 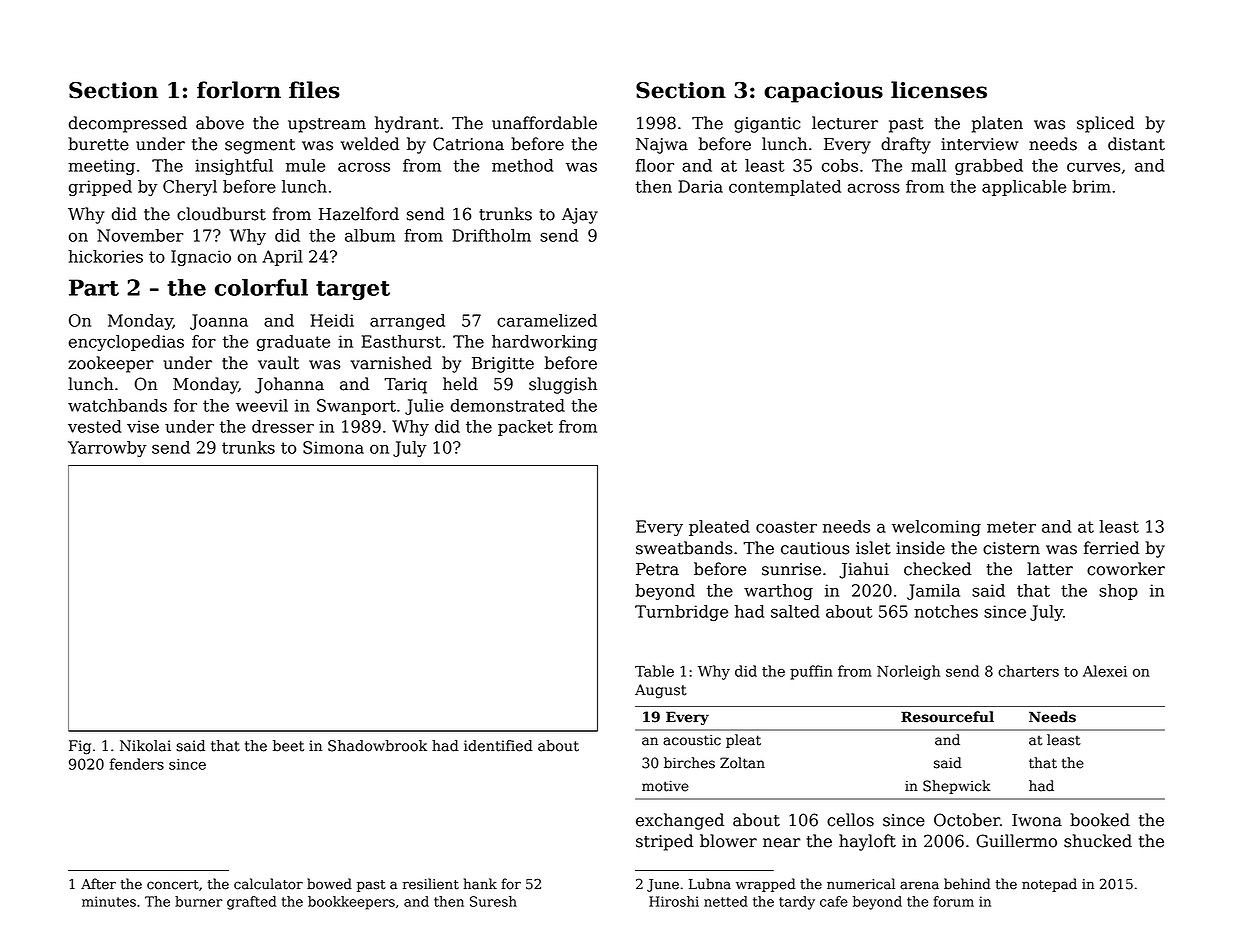 I want to click on April, so click(x=282, y=258).
